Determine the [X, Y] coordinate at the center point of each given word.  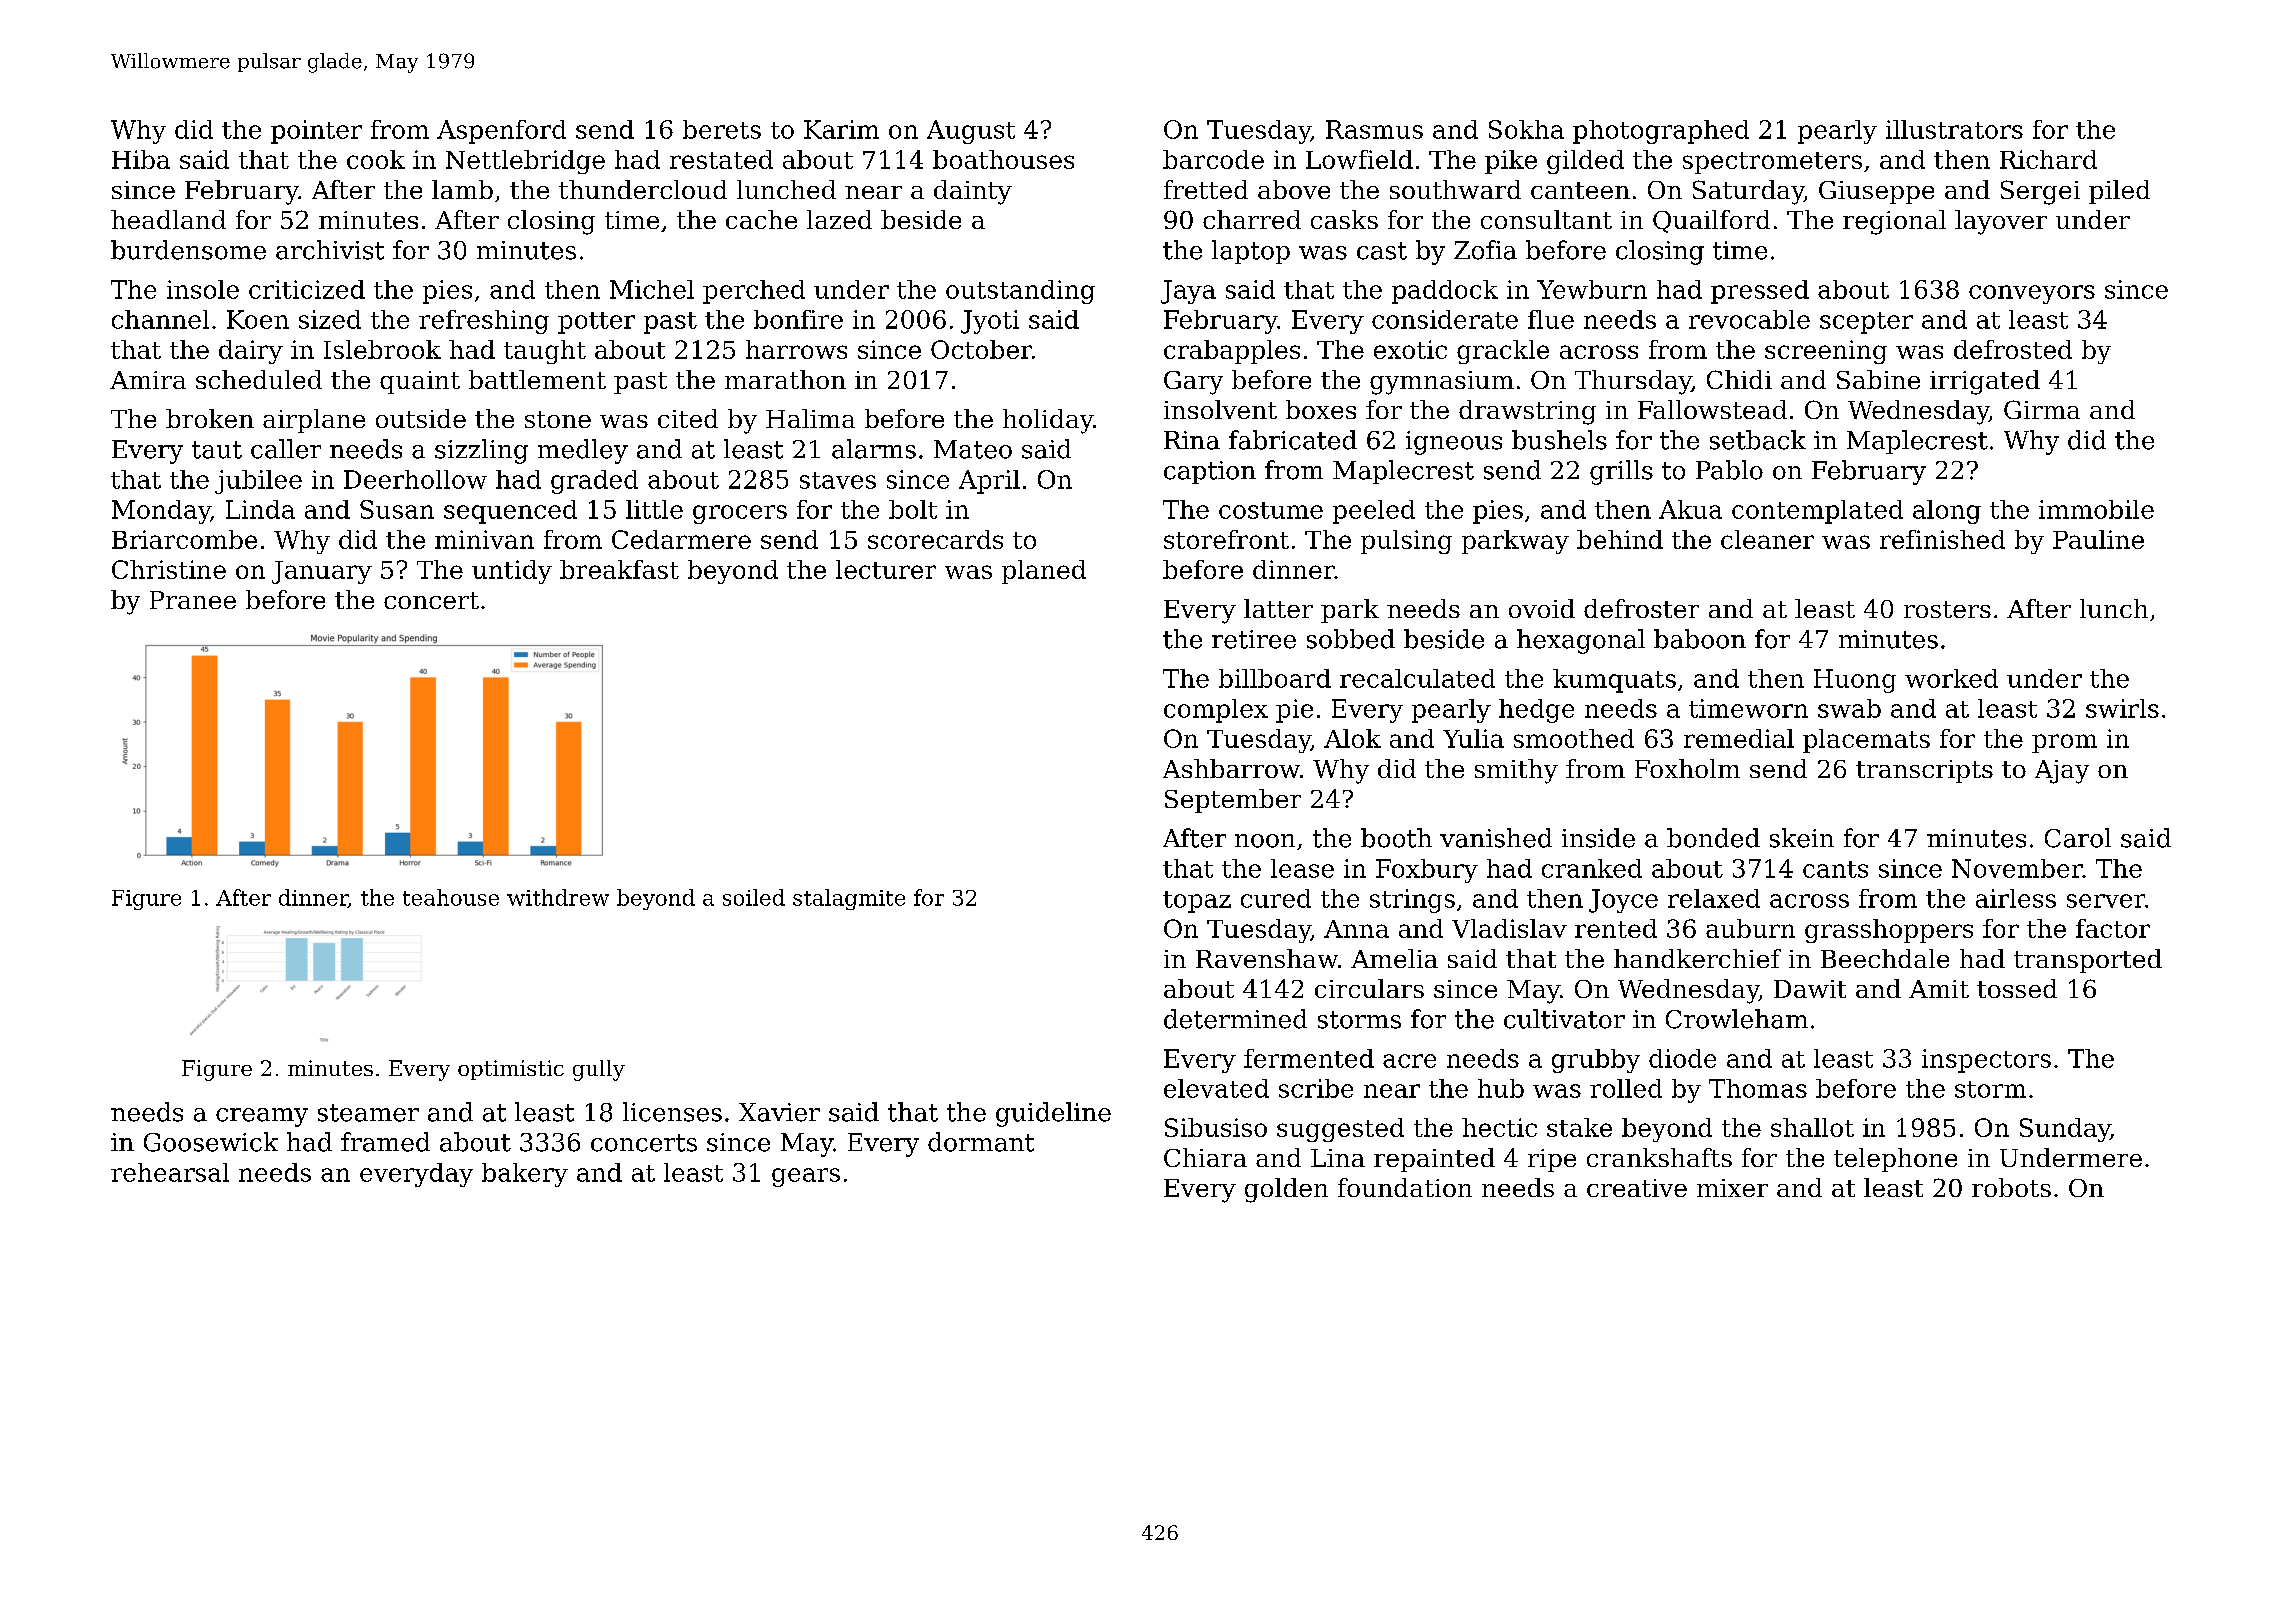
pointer [316, 132]
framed [385, 1142]
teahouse [451, 897]
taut [217, 450]
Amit [1939, 989]
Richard [2048, 159]
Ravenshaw [1267, 958]
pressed [1760, 292]
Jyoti [990, 322]
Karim [841, 129]
